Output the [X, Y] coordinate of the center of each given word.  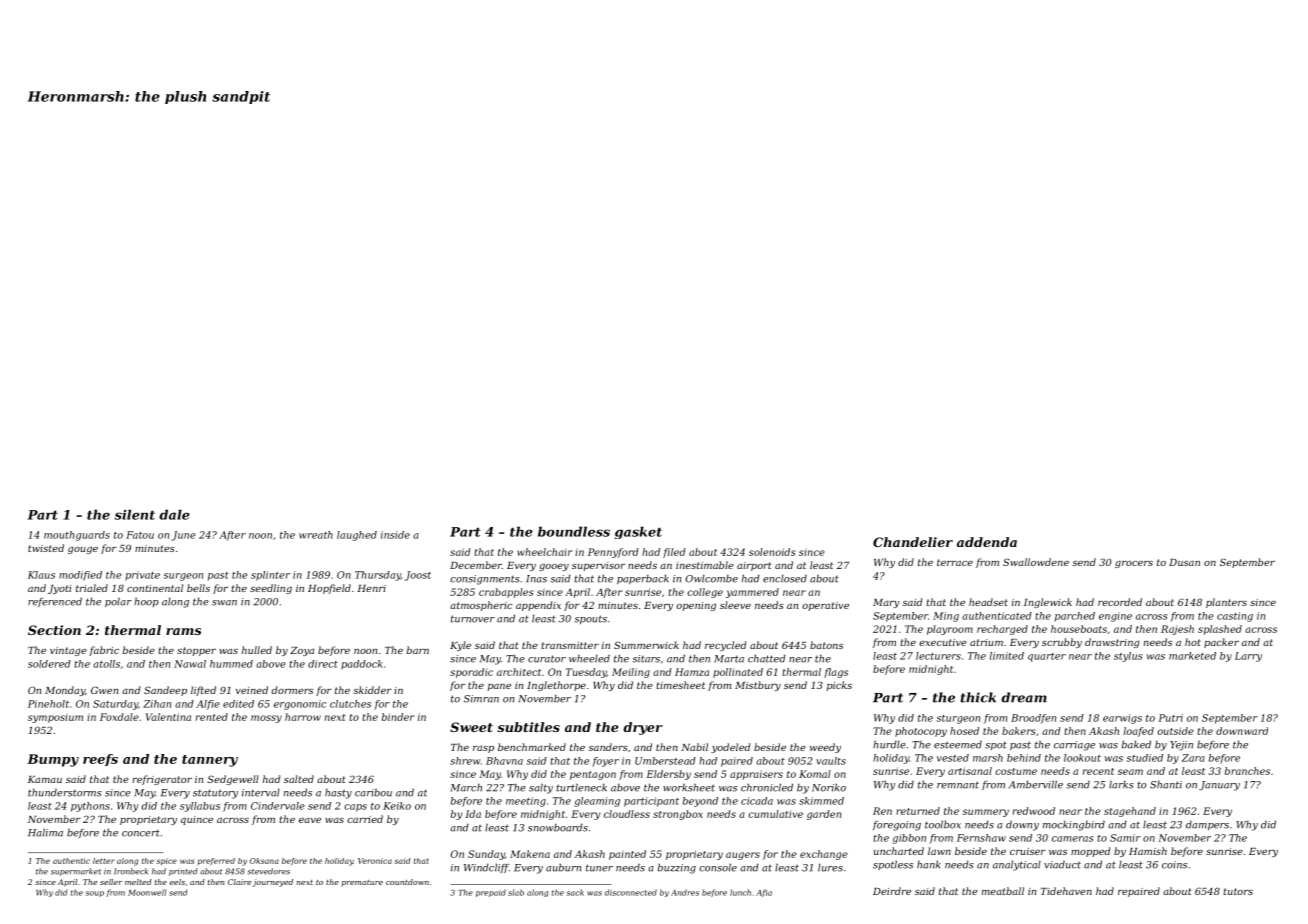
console [718, 868]
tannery [210, 761]
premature [362, 883]
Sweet [471, 727]
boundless [574, 531]
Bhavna [504, 761]
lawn [939, 851]
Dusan [1184, 562]
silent [135, 514]
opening [696, 606]
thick [978, 697]
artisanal [970, 771]
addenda [987, 542]
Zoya [302, 651]
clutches [350, 704]
